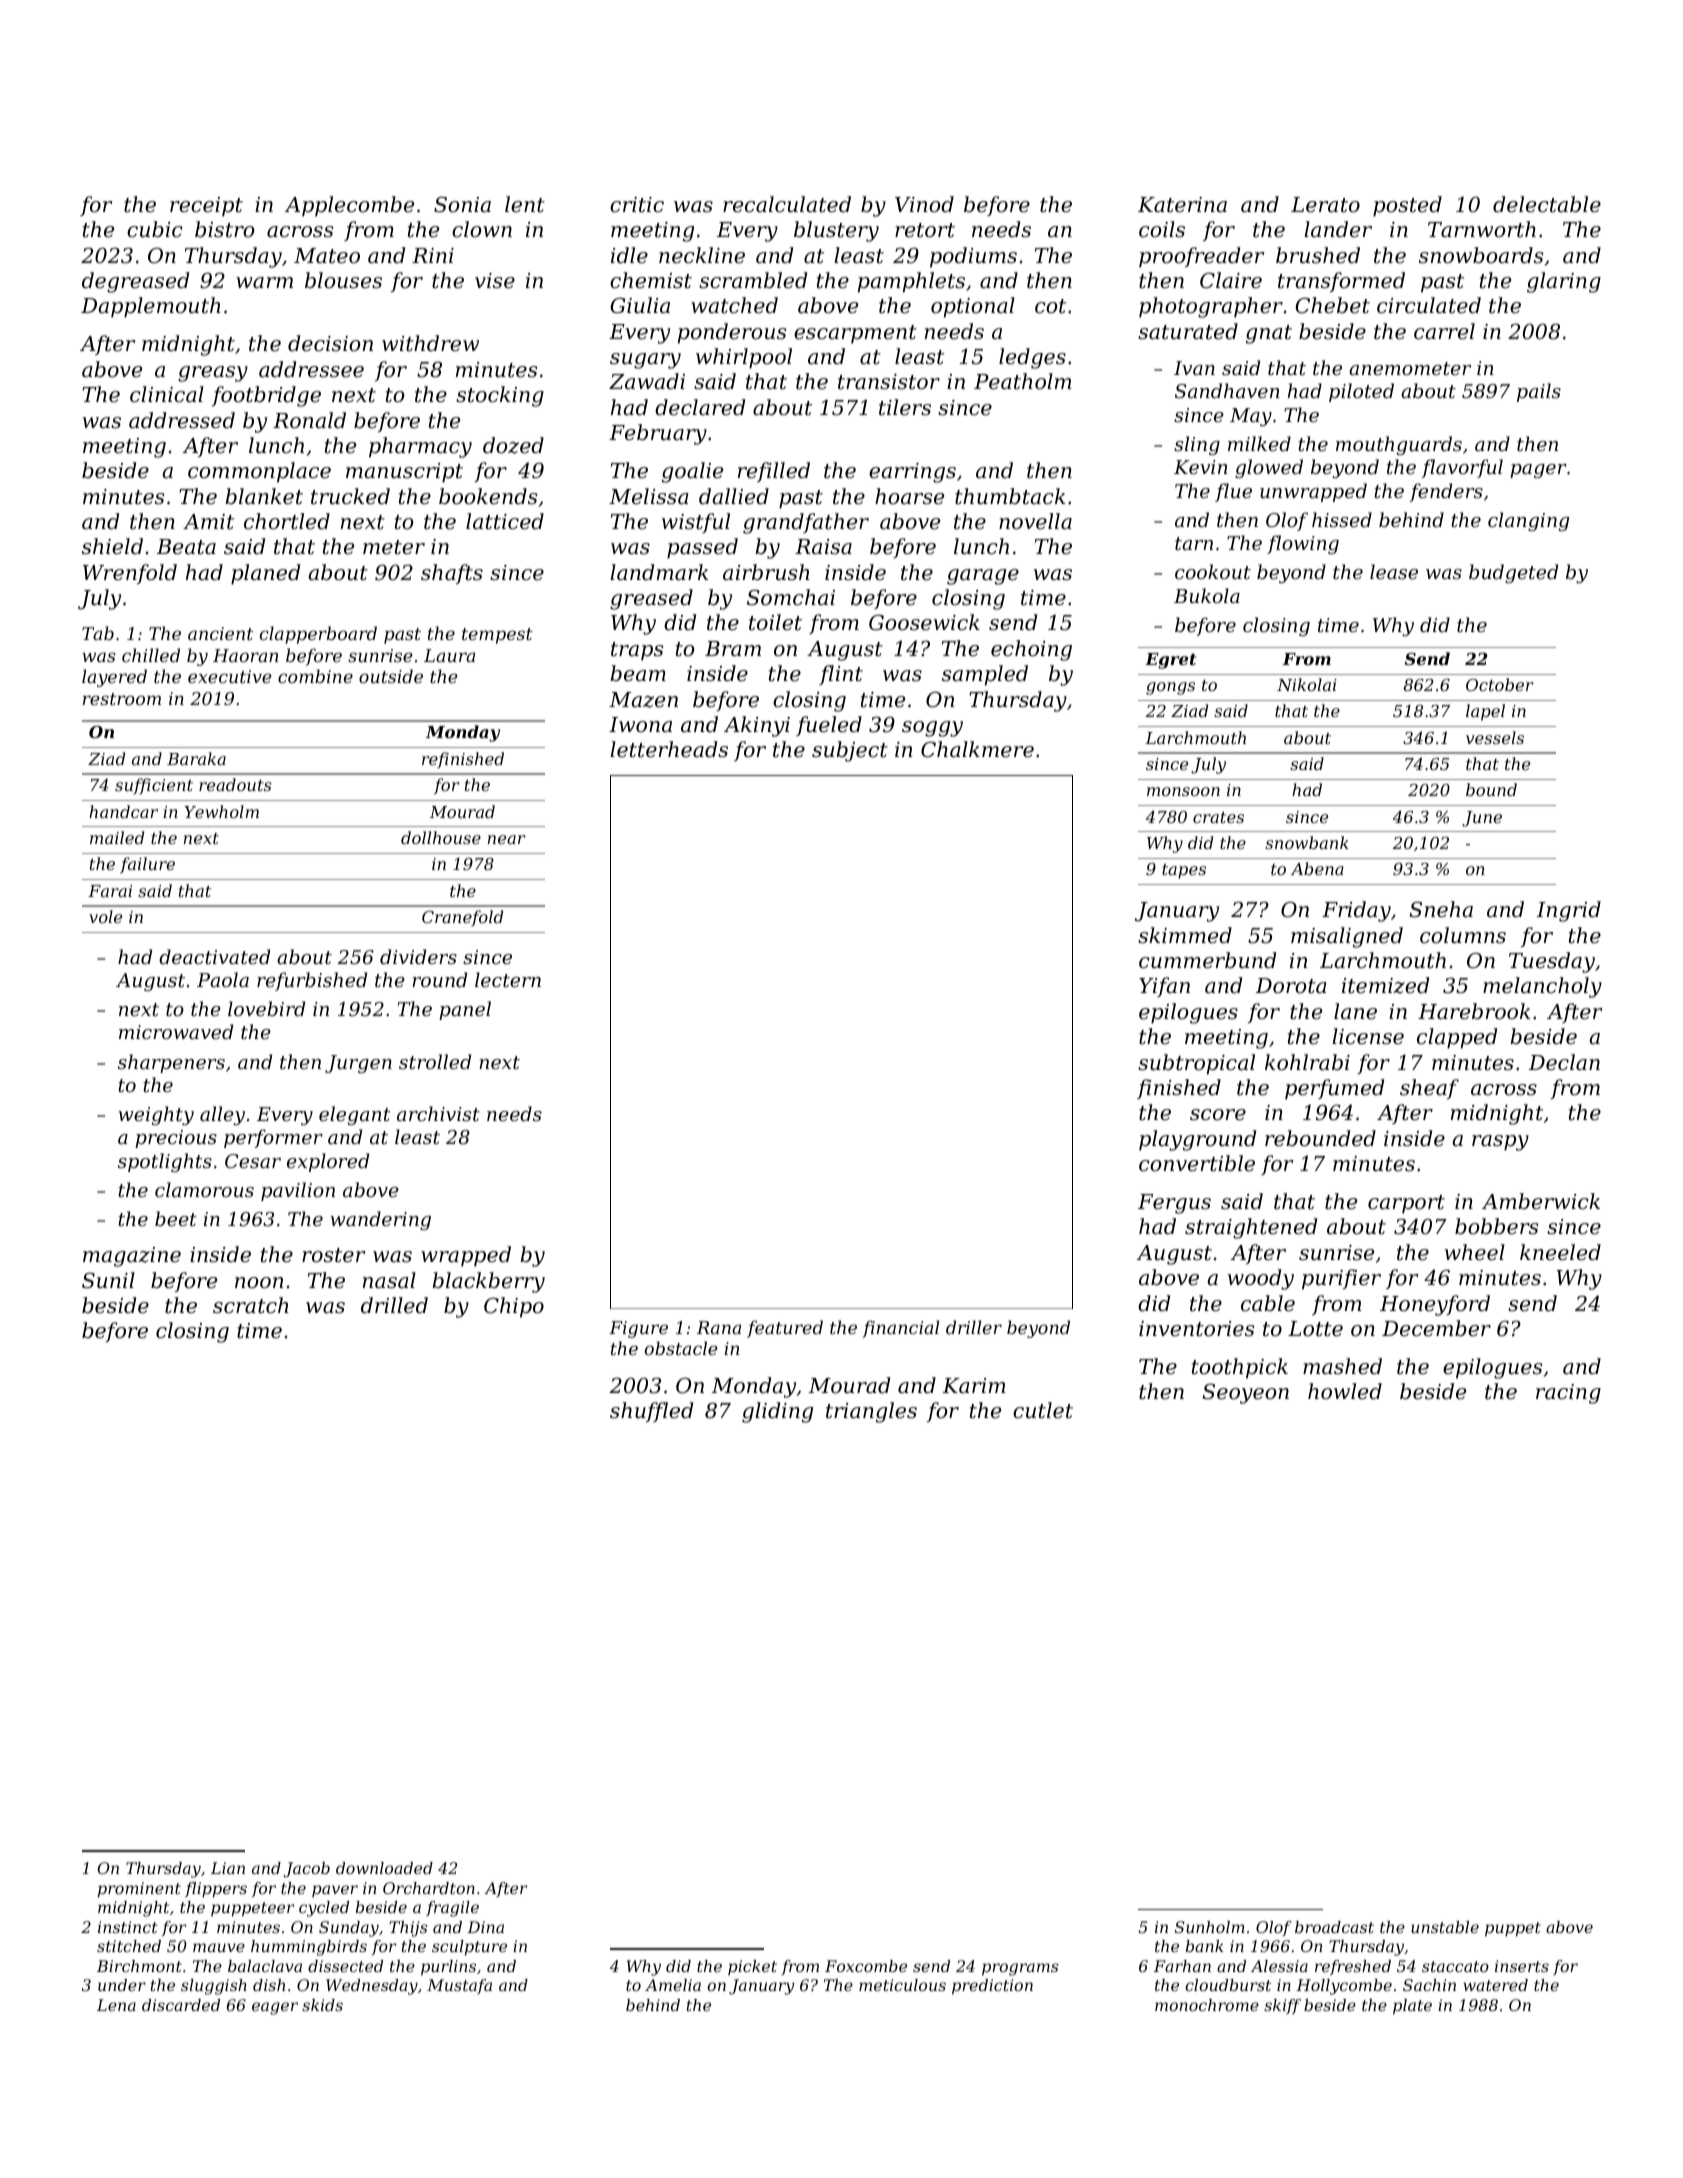 The height and width of the page is (2178, 1683). I want to click on skids, so click(322, 2005).
